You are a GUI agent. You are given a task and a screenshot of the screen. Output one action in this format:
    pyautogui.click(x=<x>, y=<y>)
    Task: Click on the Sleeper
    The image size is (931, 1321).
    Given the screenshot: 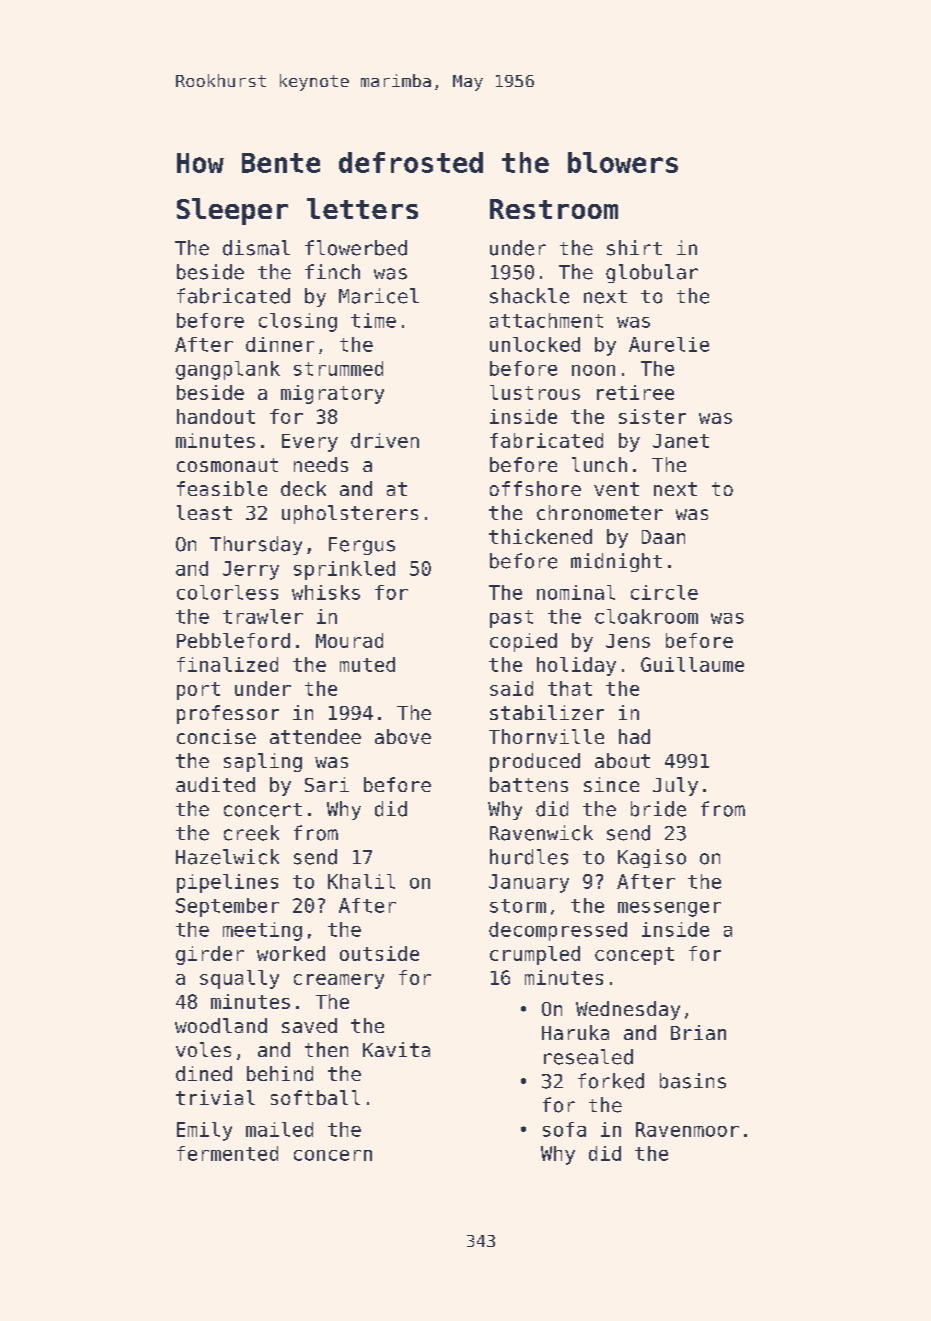 What is the action you would take?
    pyautogui.click(x=232, y=211)
